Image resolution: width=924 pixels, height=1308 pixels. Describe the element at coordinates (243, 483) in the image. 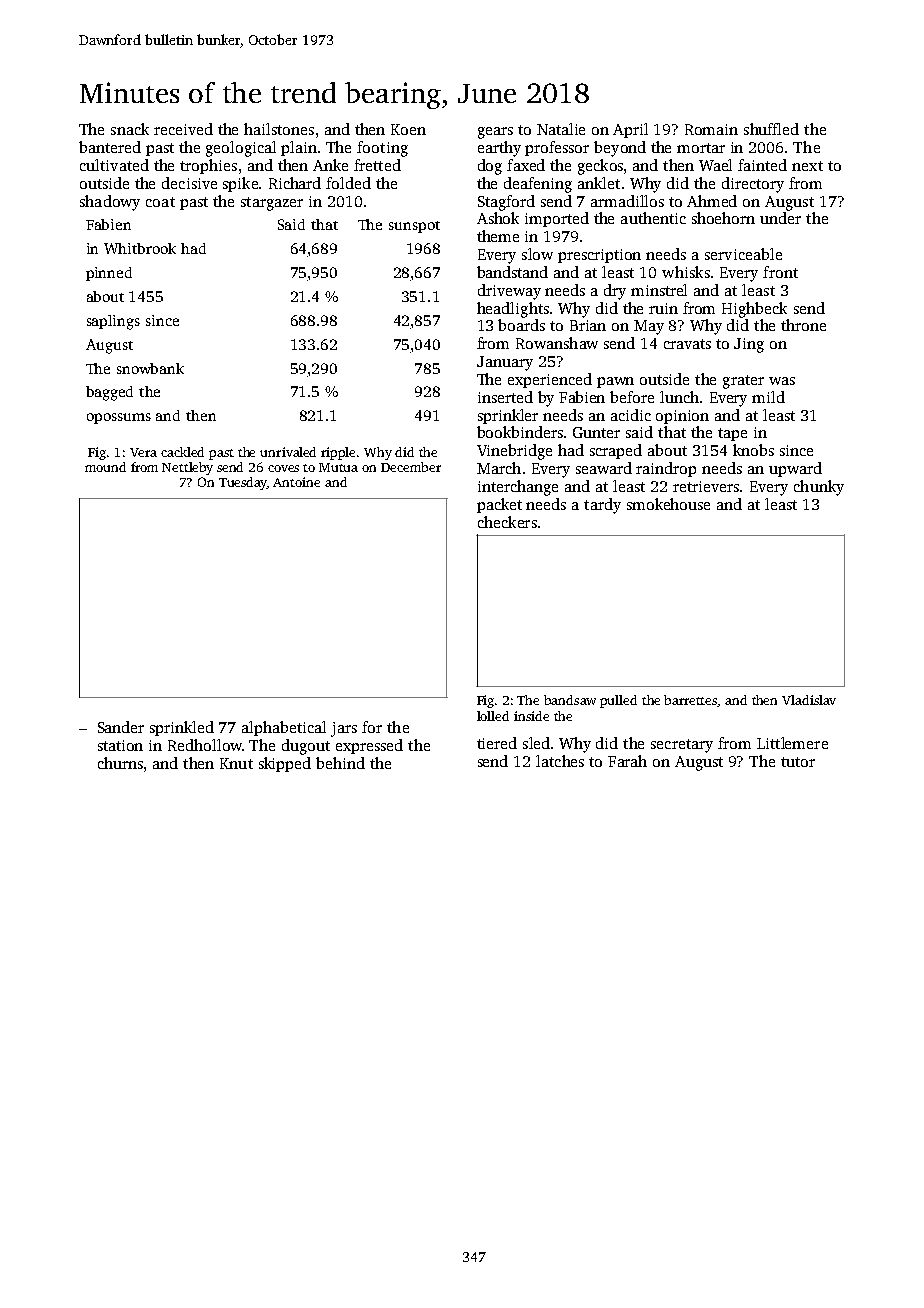

I see `Tuesday` at that location.
